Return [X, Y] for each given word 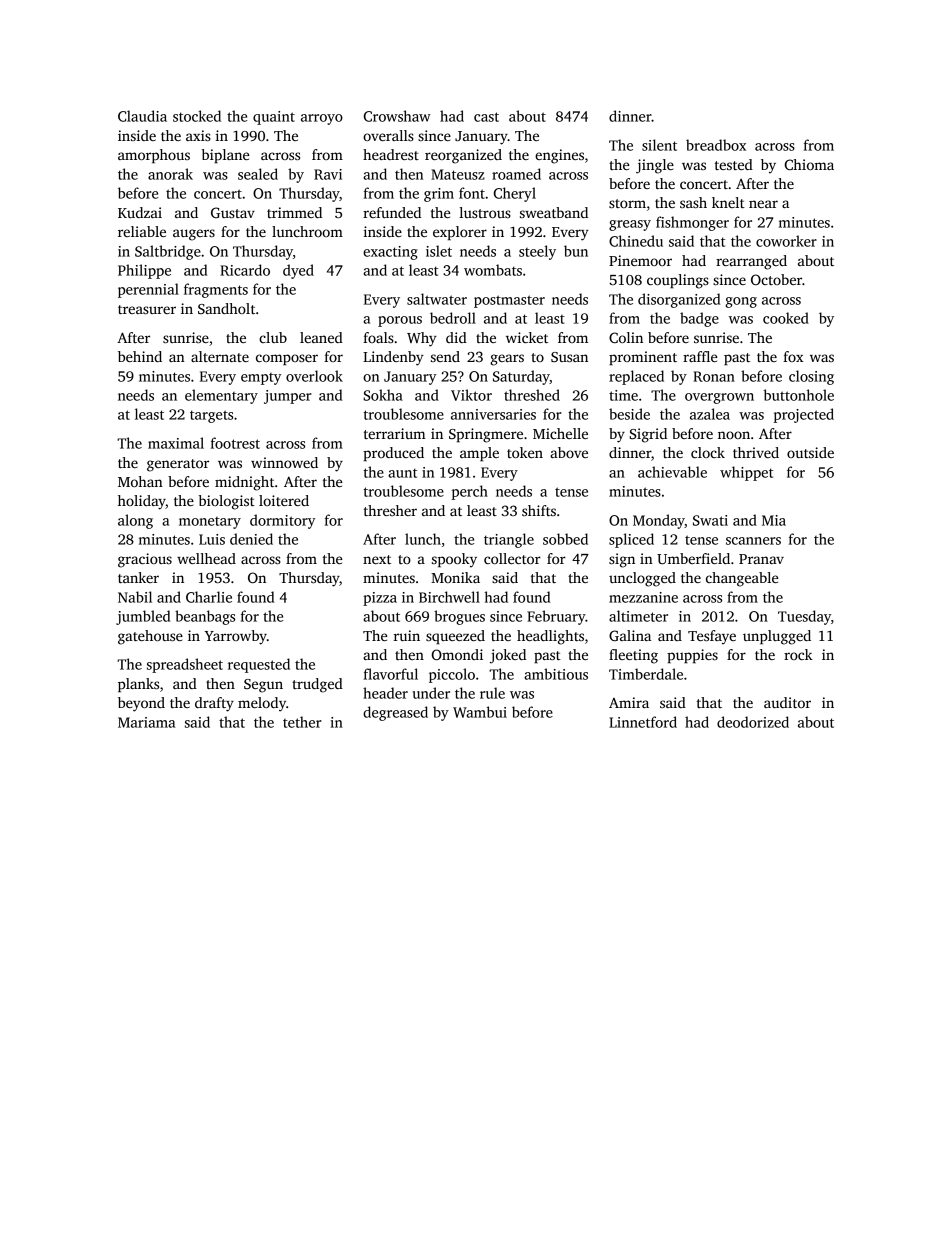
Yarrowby [236, 637]
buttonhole [798, 395]
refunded [392, 212]
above [569, 452]
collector [512, 558]
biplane [225, 156]
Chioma [809, 164]
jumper [288, 397]
